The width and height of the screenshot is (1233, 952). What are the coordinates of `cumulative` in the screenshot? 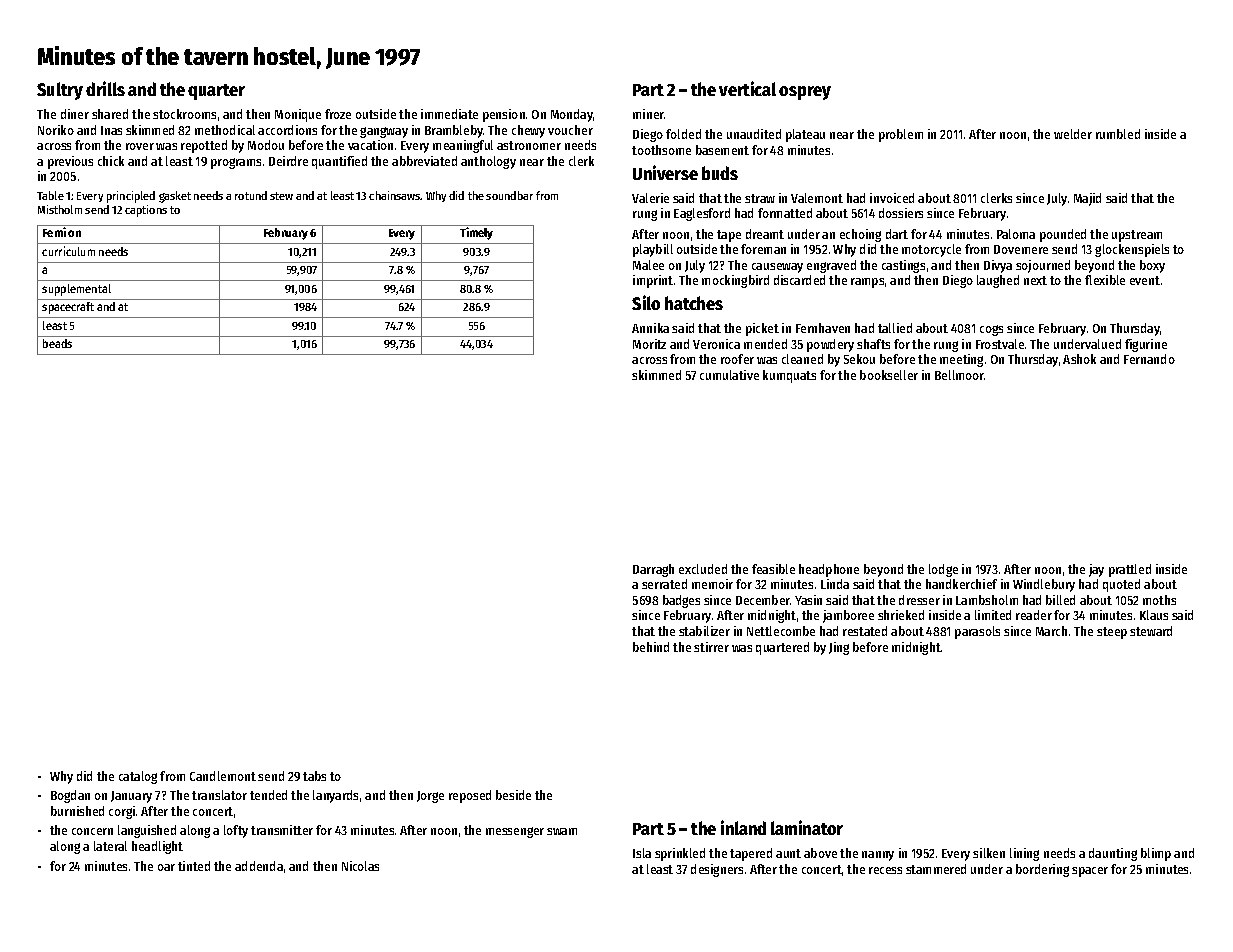 It's located at (729, 375).
